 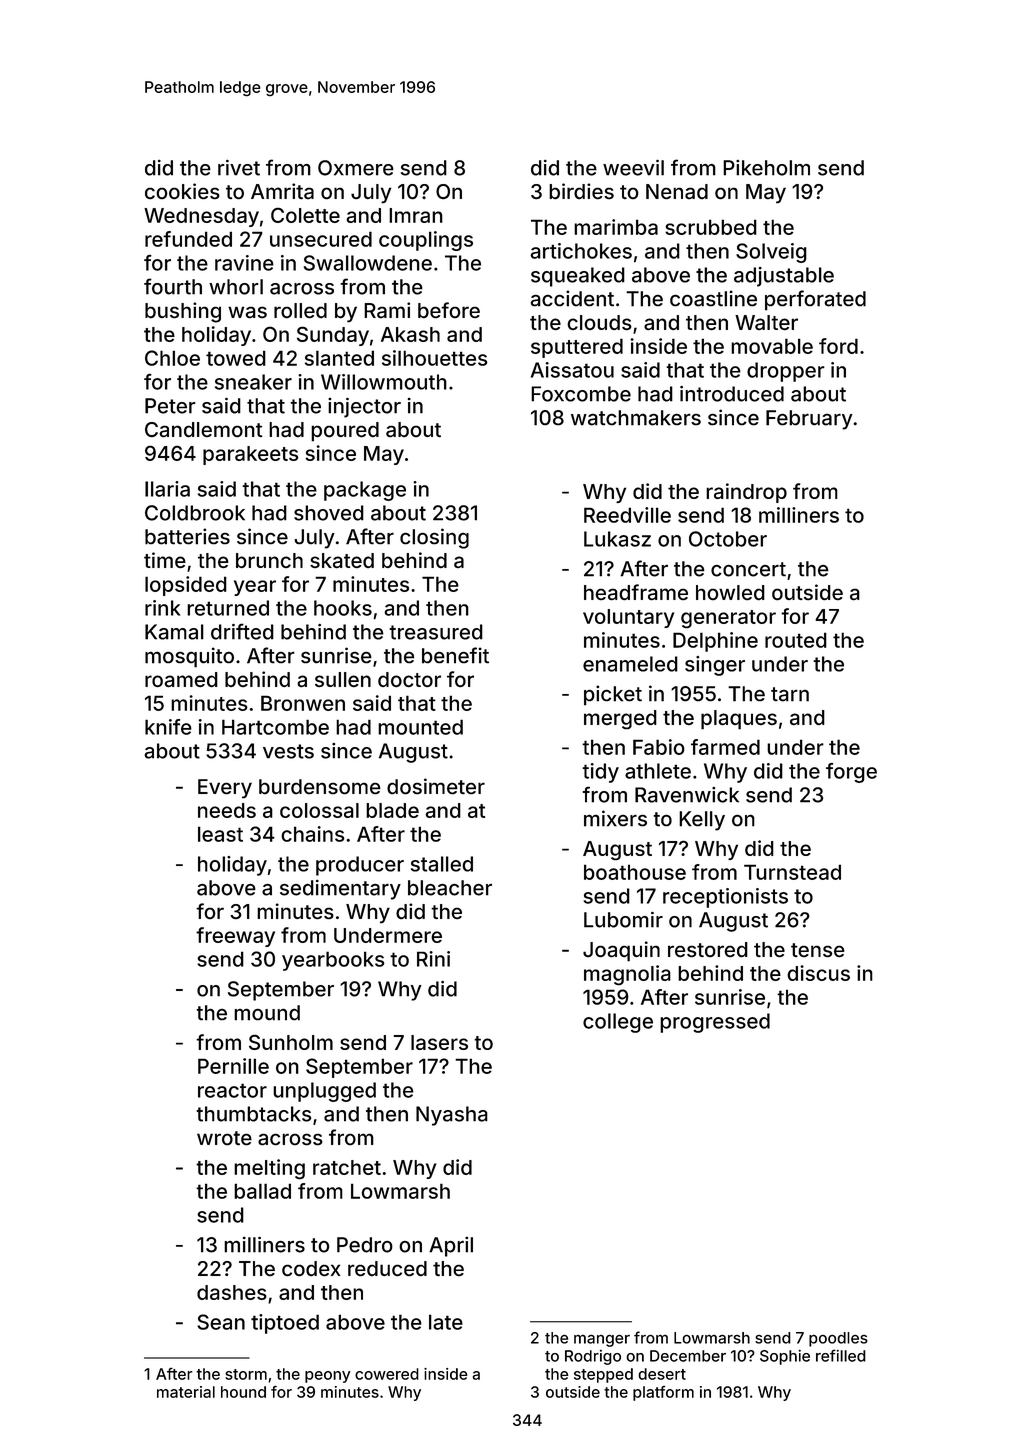 What do you see at coordinates (244, 263) in the image?
I see `ravine` at bounding box center [244, 263].
